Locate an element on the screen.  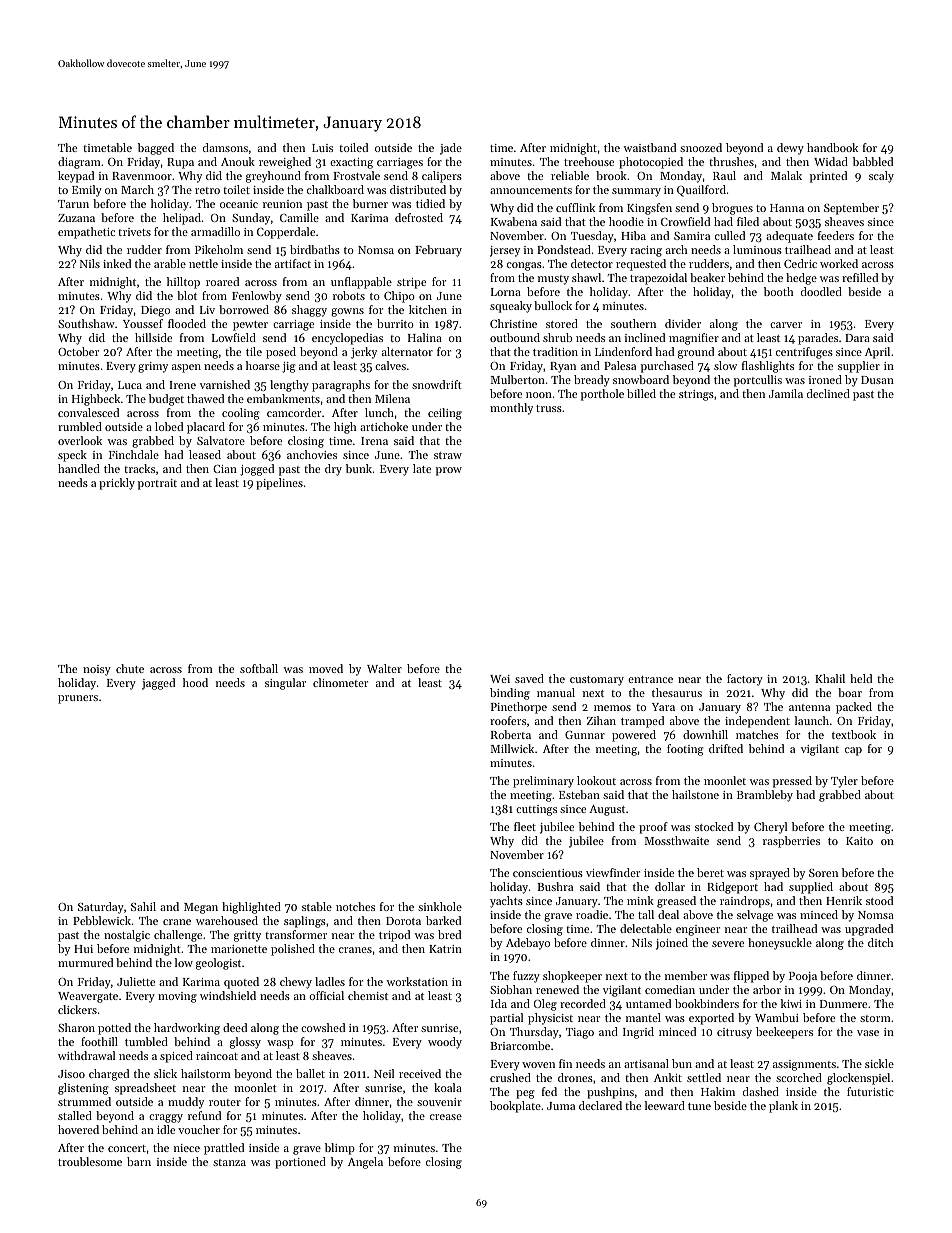
portrait is located at coordinates (157, 484).
